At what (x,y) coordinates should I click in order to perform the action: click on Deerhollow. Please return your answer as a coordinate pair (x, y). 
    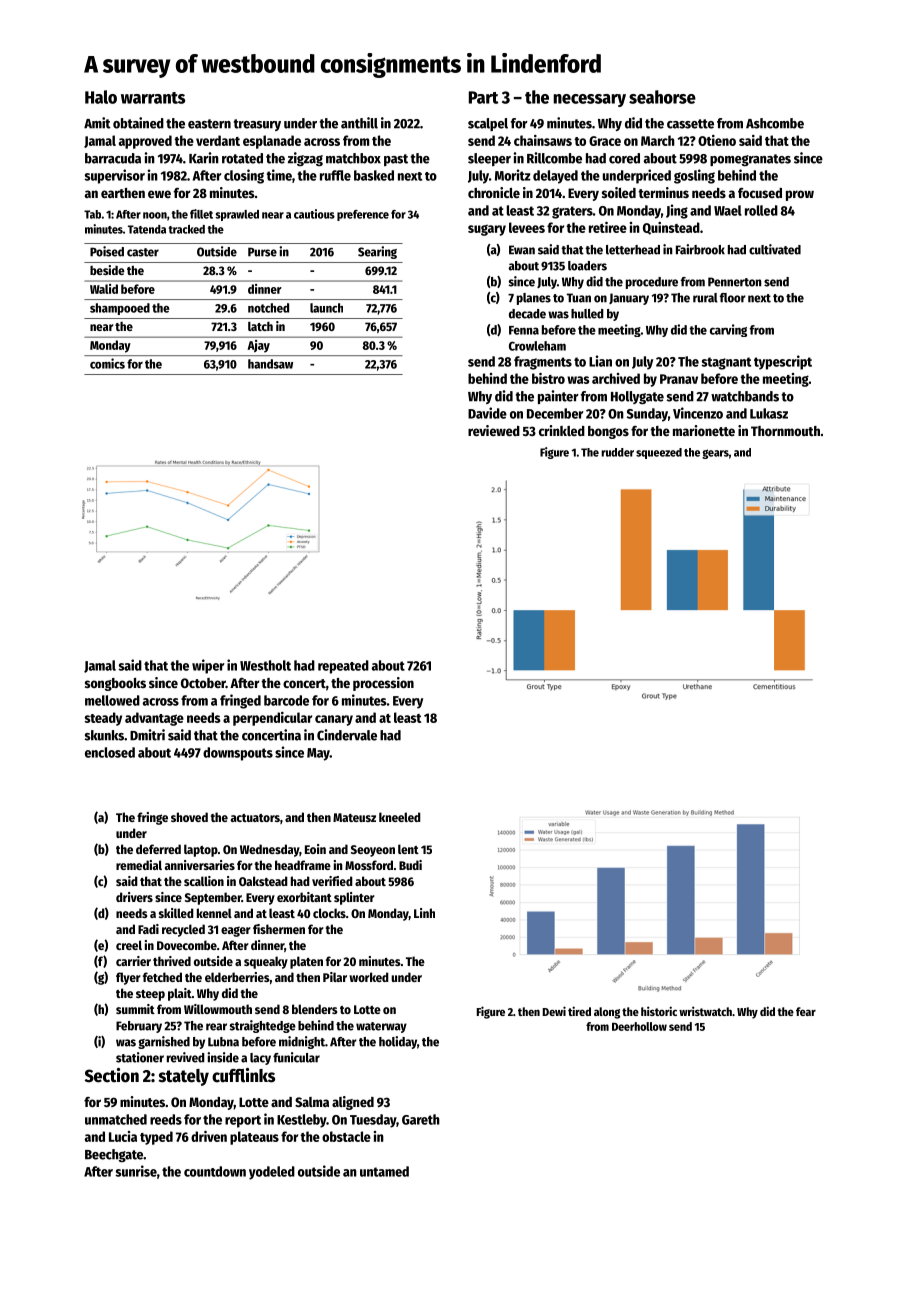
    Looking at the image, I should click on (639, 1026).
